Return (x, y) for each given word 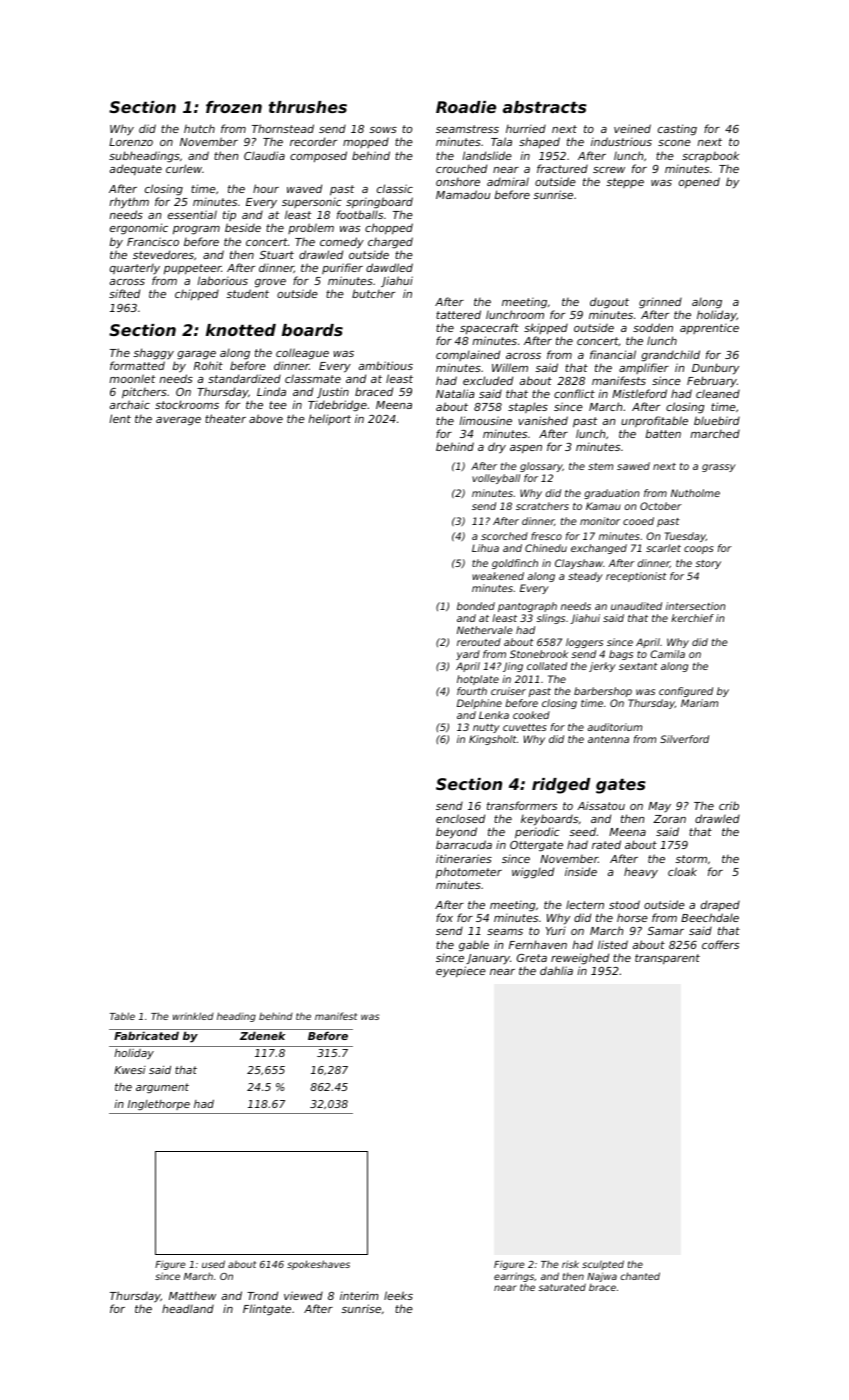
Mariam (699, 703)
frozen (234, 107)
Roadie (466, 107)
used (213, 1264)
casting (677, 130)
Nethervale (485, 630)
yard (468, 655)
